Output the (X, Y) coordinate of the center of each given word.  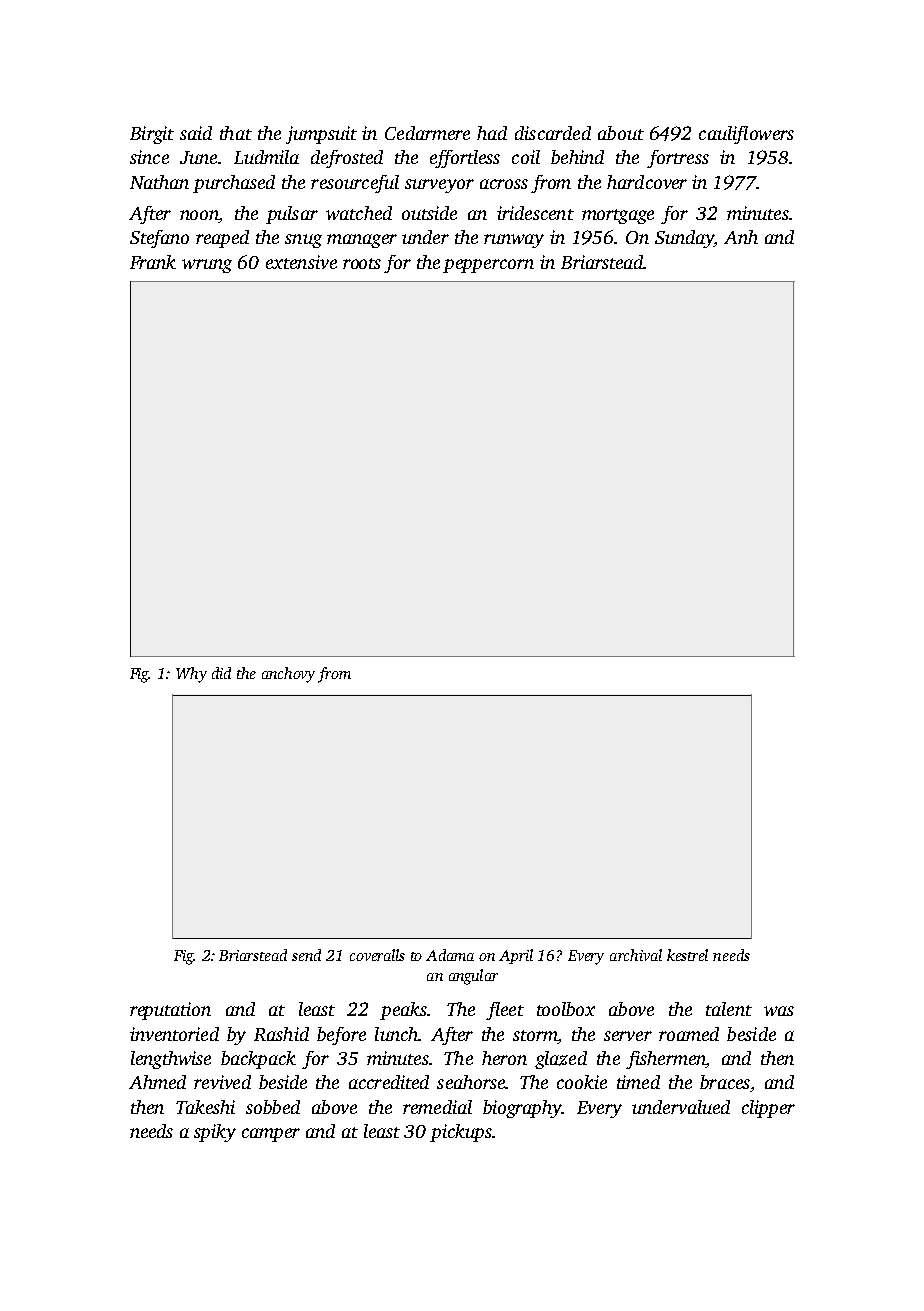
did (221, 673)
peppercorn (488, 266)
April (516, 956)
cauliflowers (746, 135)
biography (522, 1109)
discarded (553, 133)
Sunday (684, 239)
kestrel (687, 955)
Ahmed (157, 1082)
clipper (768, 1109)
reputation (170, 1011)
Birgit (152, 135)
